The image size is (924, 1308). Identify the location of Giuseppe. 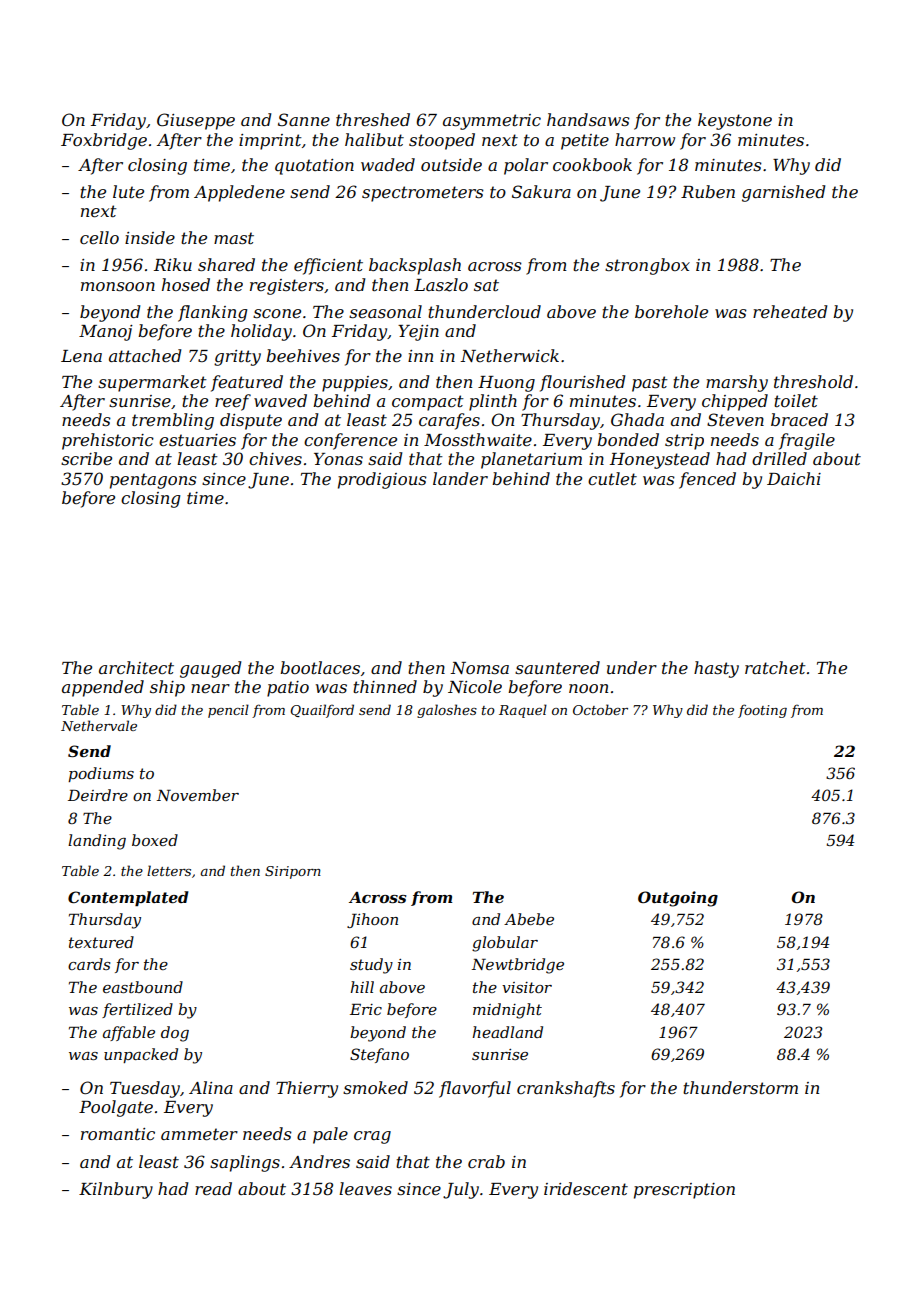
(196, 121).
